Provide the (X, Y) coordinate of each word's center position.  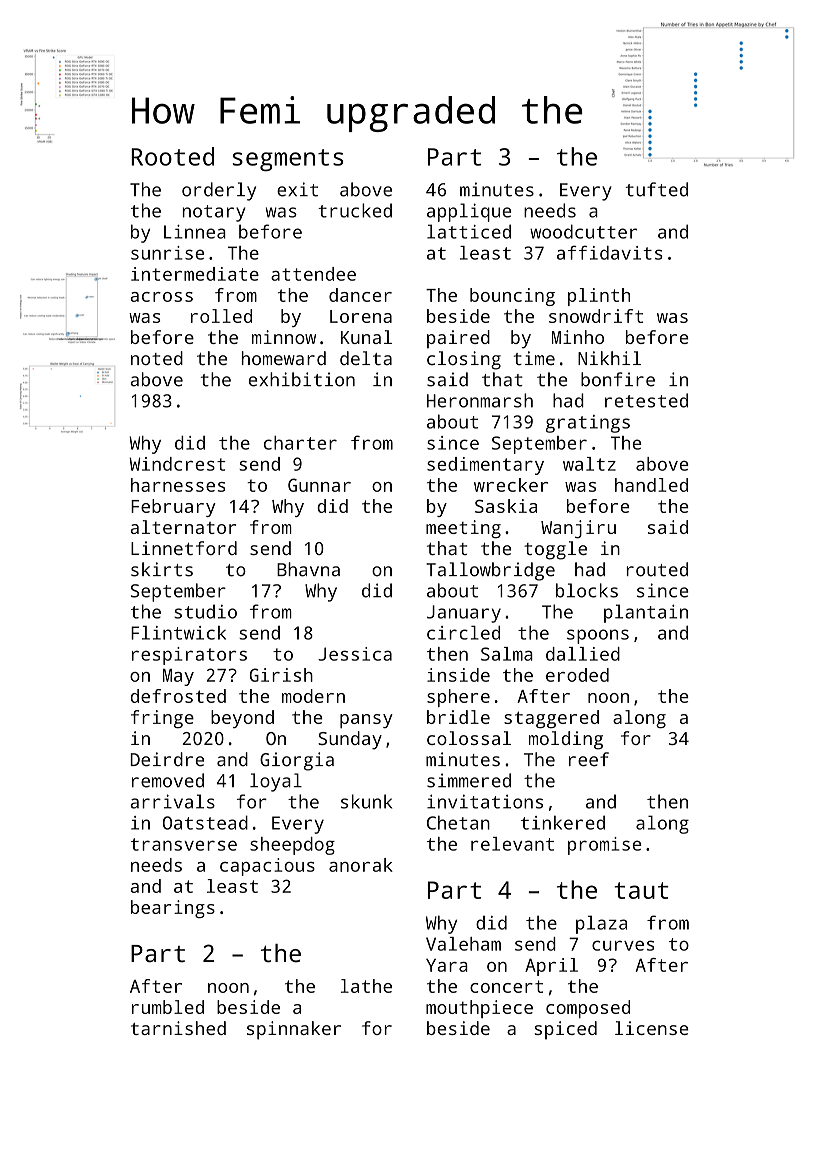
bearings (173, 909)
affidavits (610, 252)
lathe (366, 986)
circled (463, 633)
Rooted (172, 156)
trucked (355, 210)
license (652, 1028)
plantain (646, 613)
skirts (162, 569)
